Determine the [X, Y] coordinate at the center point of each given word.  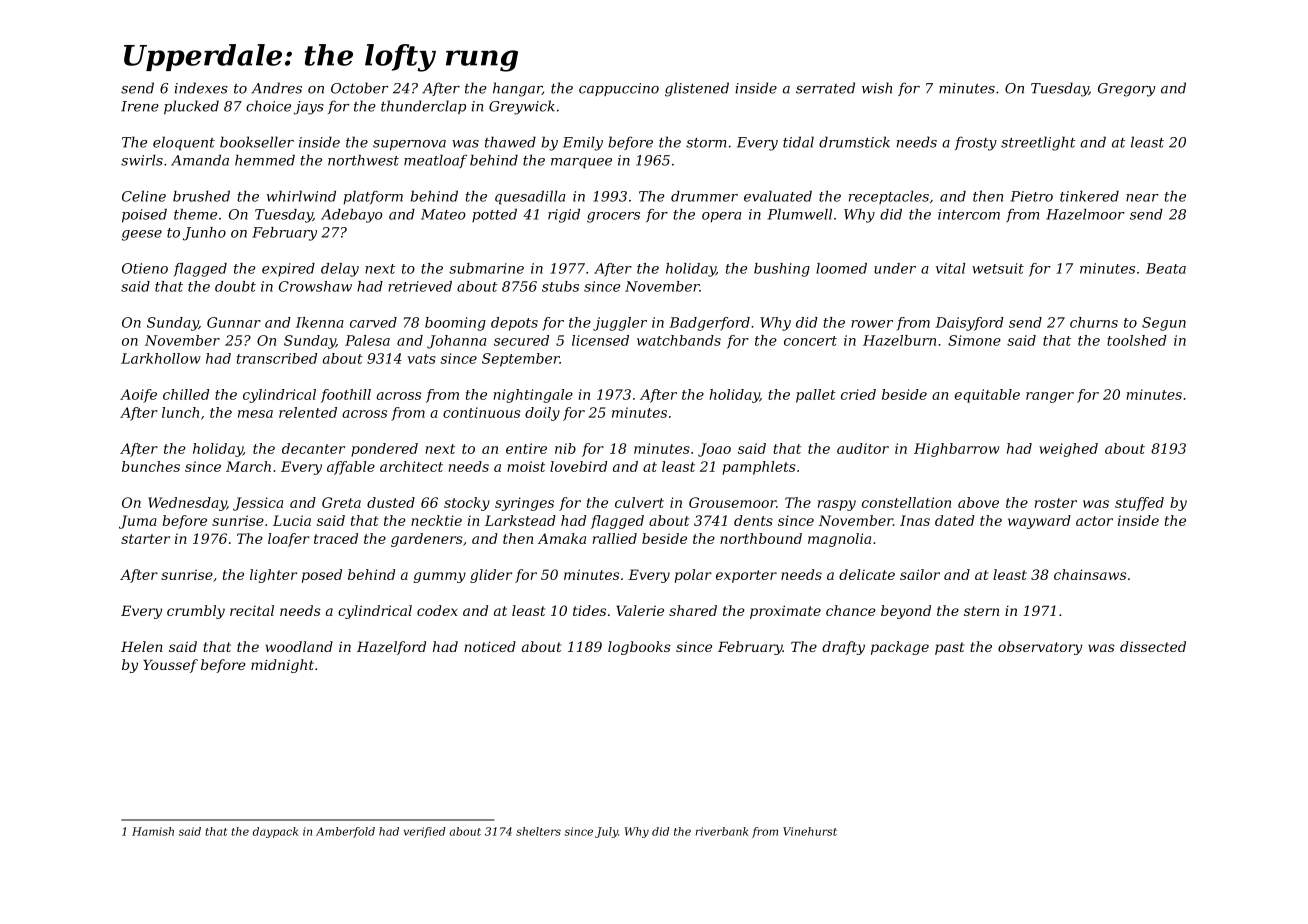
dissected [1153, 646]
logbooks [639, 648]
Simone [974, 340]
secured [521, 340]
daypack [275, 832]
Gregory [1127, 90]
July [606, 832]
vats [421, 359]
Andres [276, 88]
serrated [825, 88]
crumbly [196, 612]
